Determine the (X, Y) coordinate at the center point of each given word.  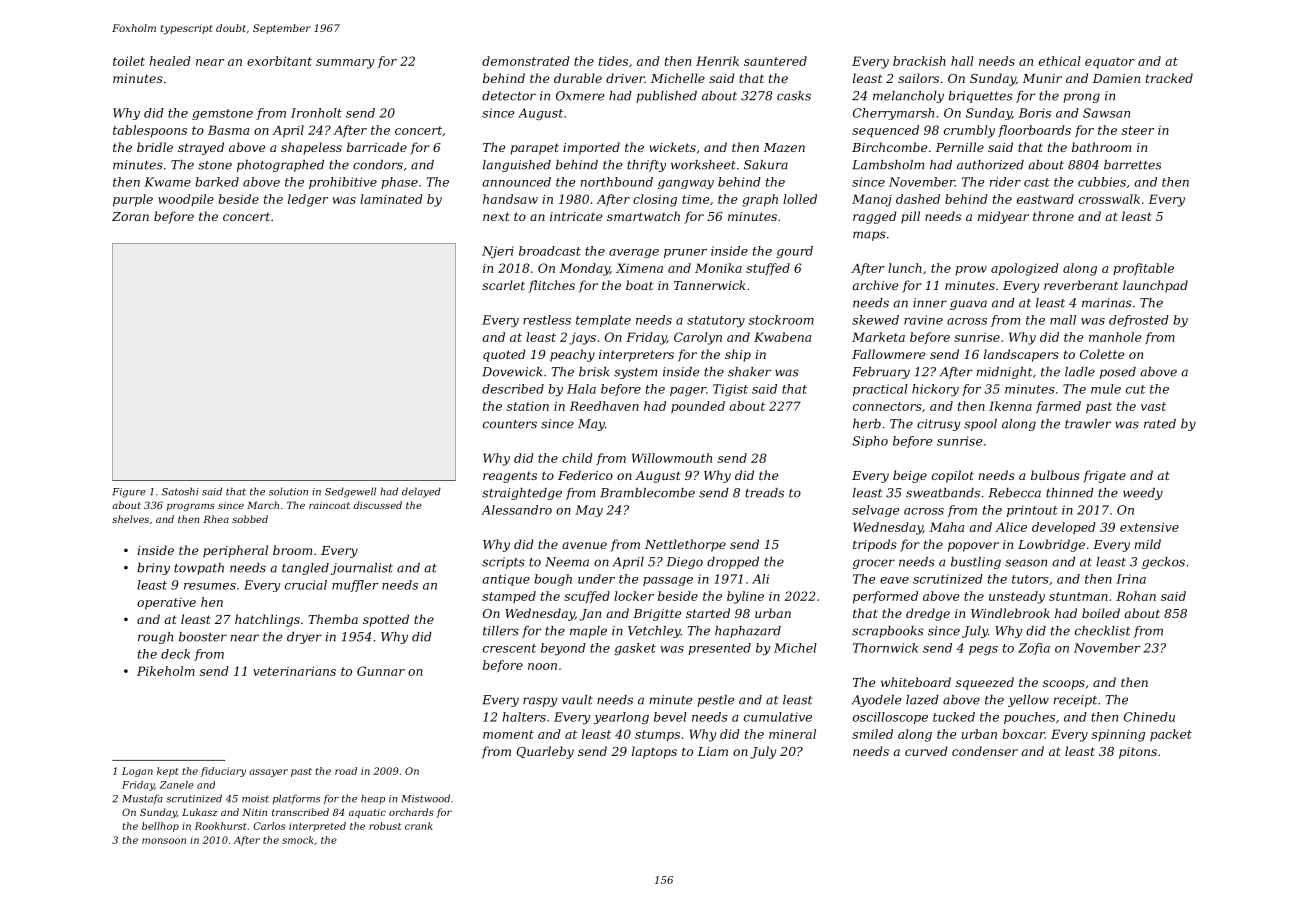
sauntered (775, 61)
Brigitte (657, 615)
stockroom (781, 320)
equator (1110, 63)
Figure (129, 493)
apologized (1025, 269)
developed (1064, 528)
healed (170, 61)
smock (298, 840)
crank (419, 826)
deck (175, 654)
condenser (985, 751)
